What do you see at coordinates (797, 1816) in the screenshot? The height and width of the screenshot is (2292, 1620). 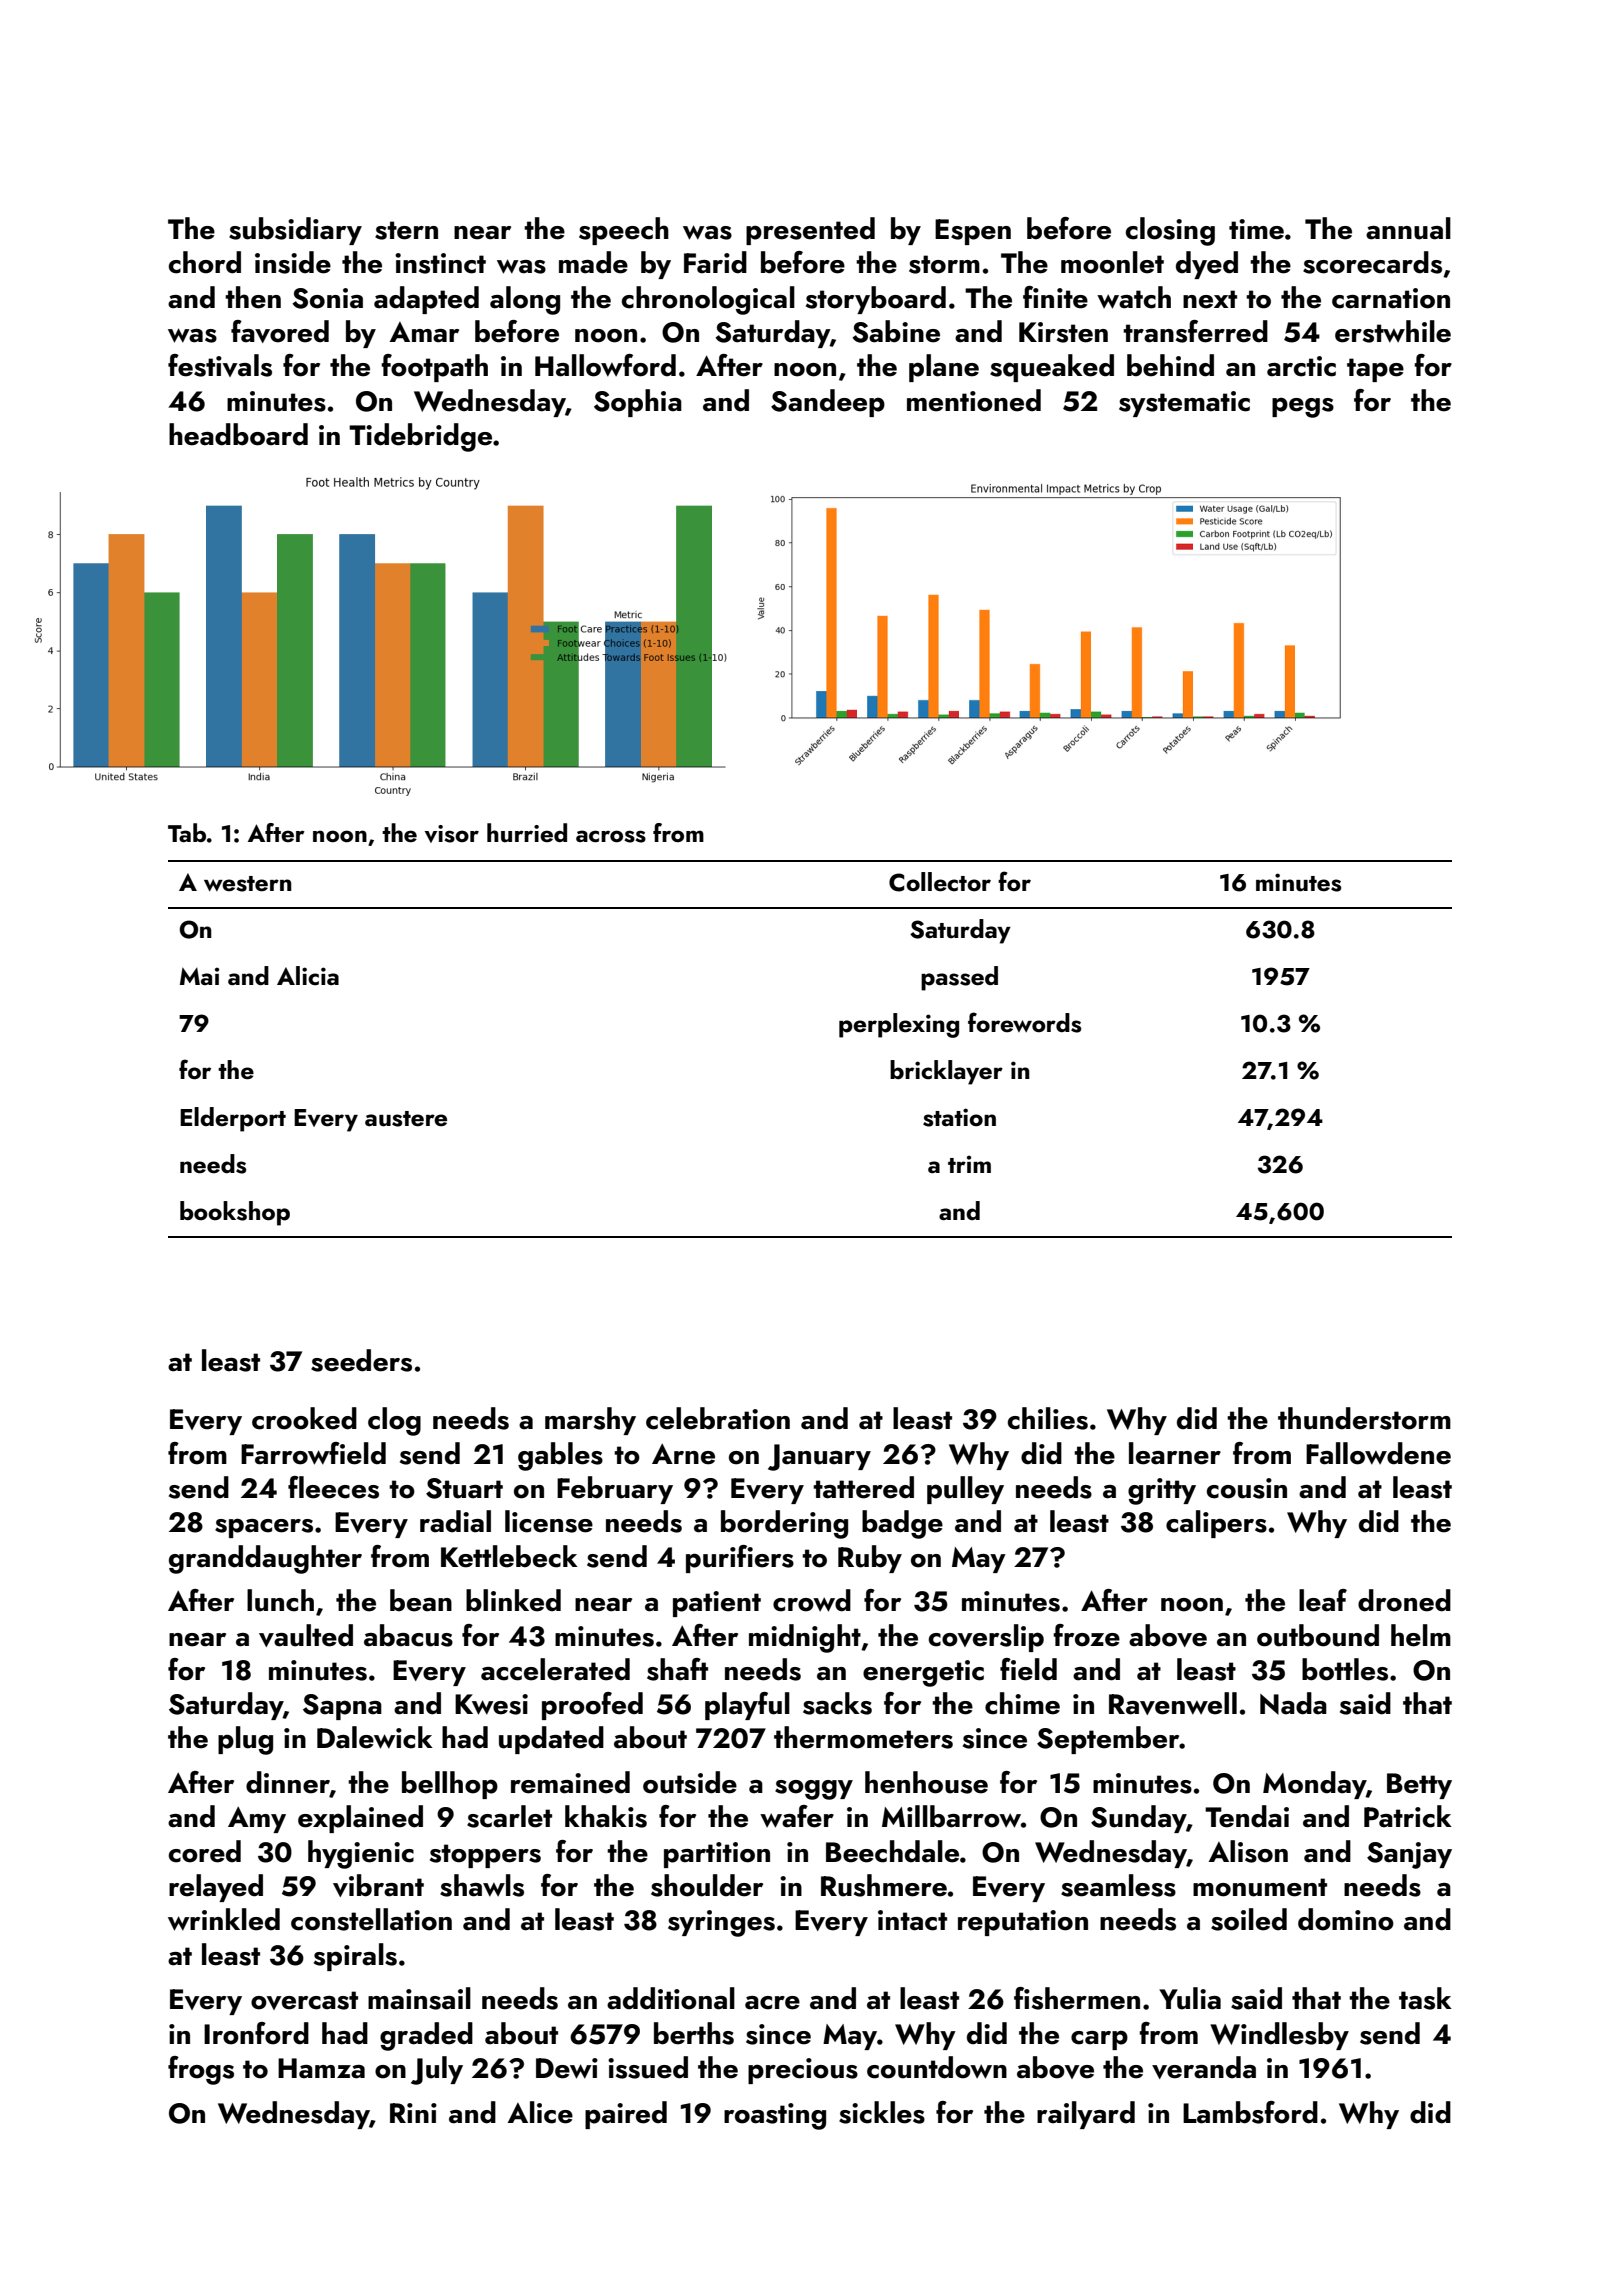 I see `wafer` at bounding box center [797, 1816].
